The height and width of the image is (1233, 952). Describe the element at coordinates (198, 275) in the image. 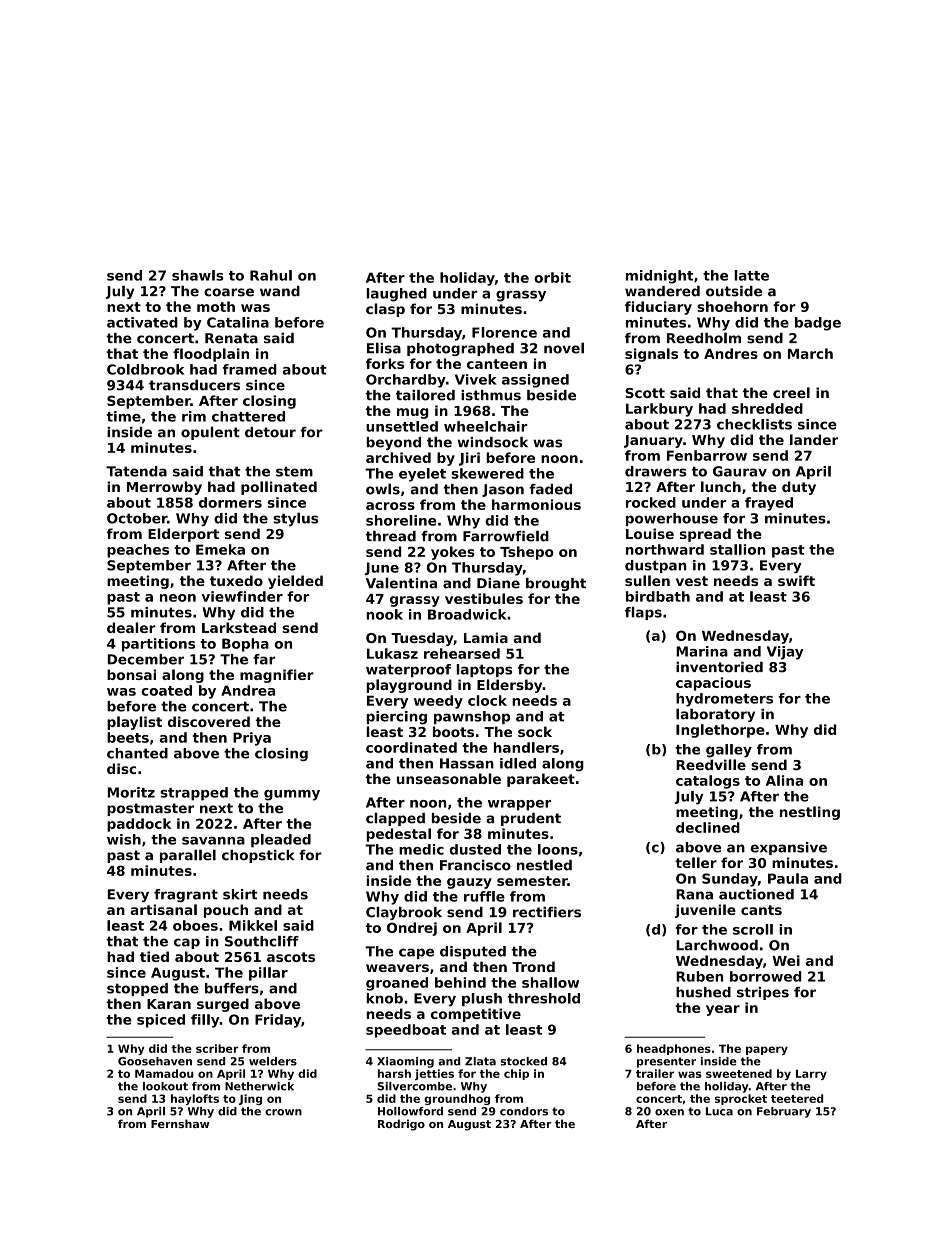

I see `shawls` at that location.
